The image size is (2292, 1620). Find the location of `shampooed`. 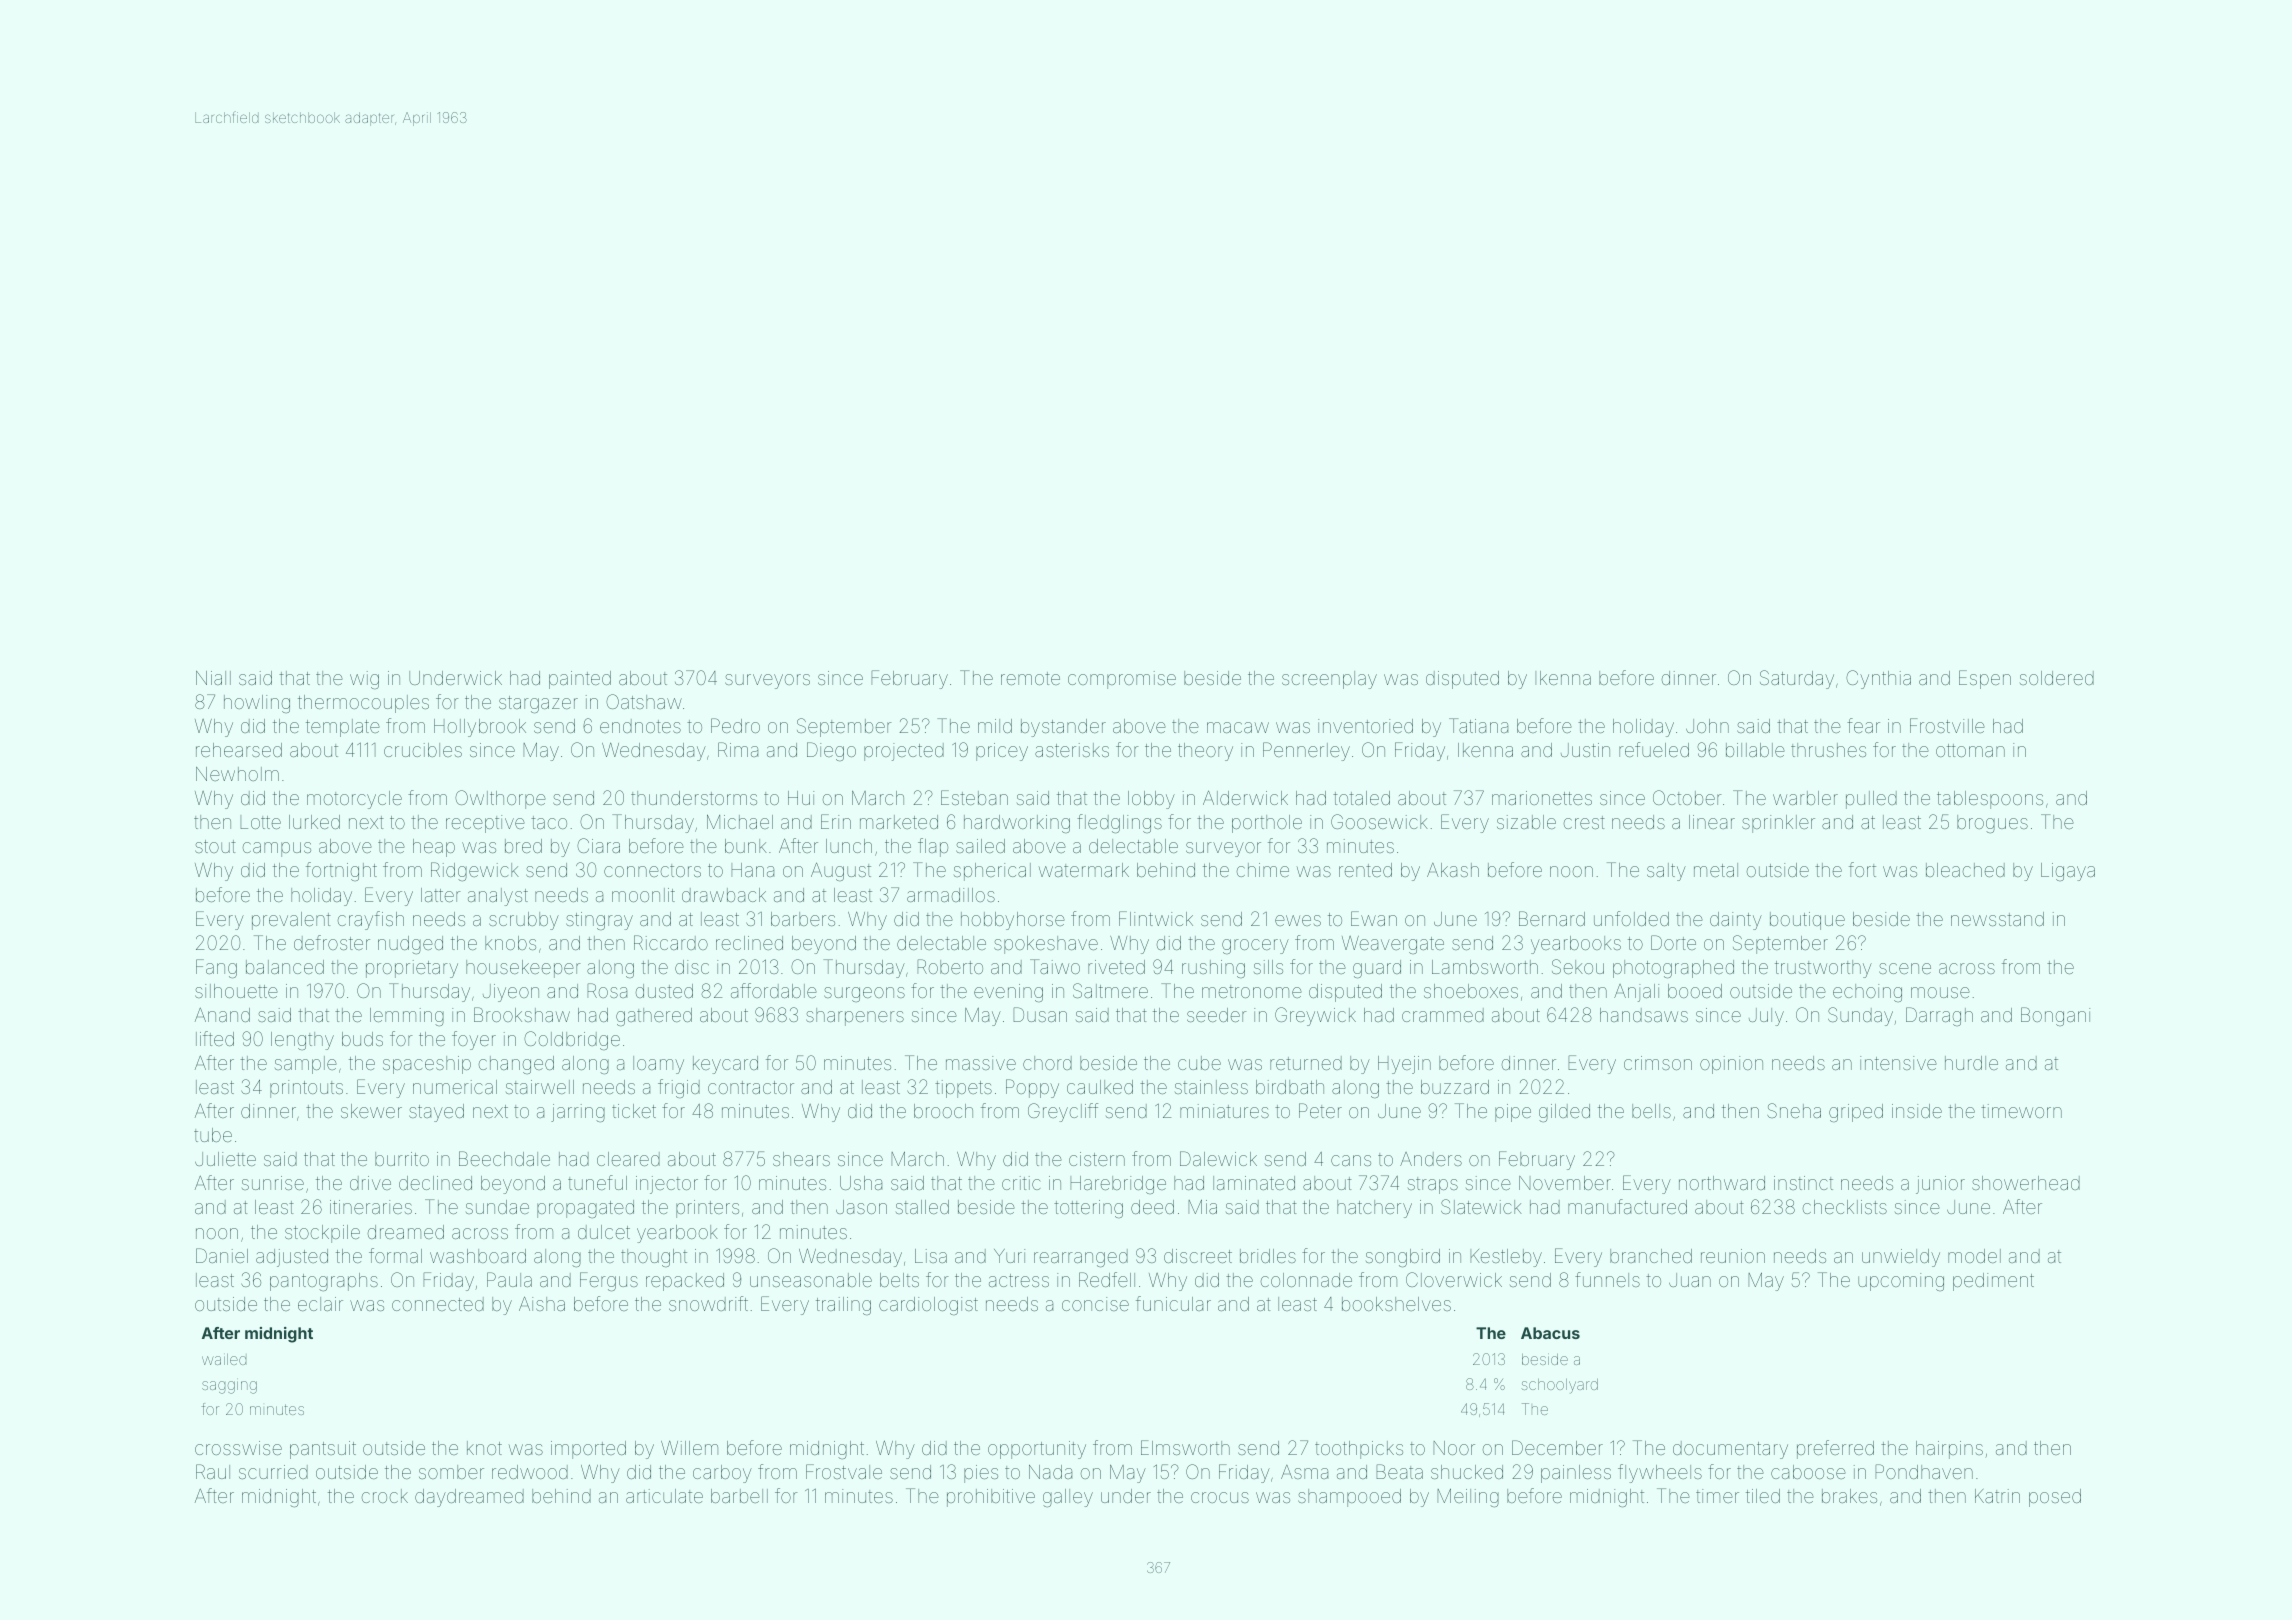

shampooed is located at coordinates (1349, 1498).
